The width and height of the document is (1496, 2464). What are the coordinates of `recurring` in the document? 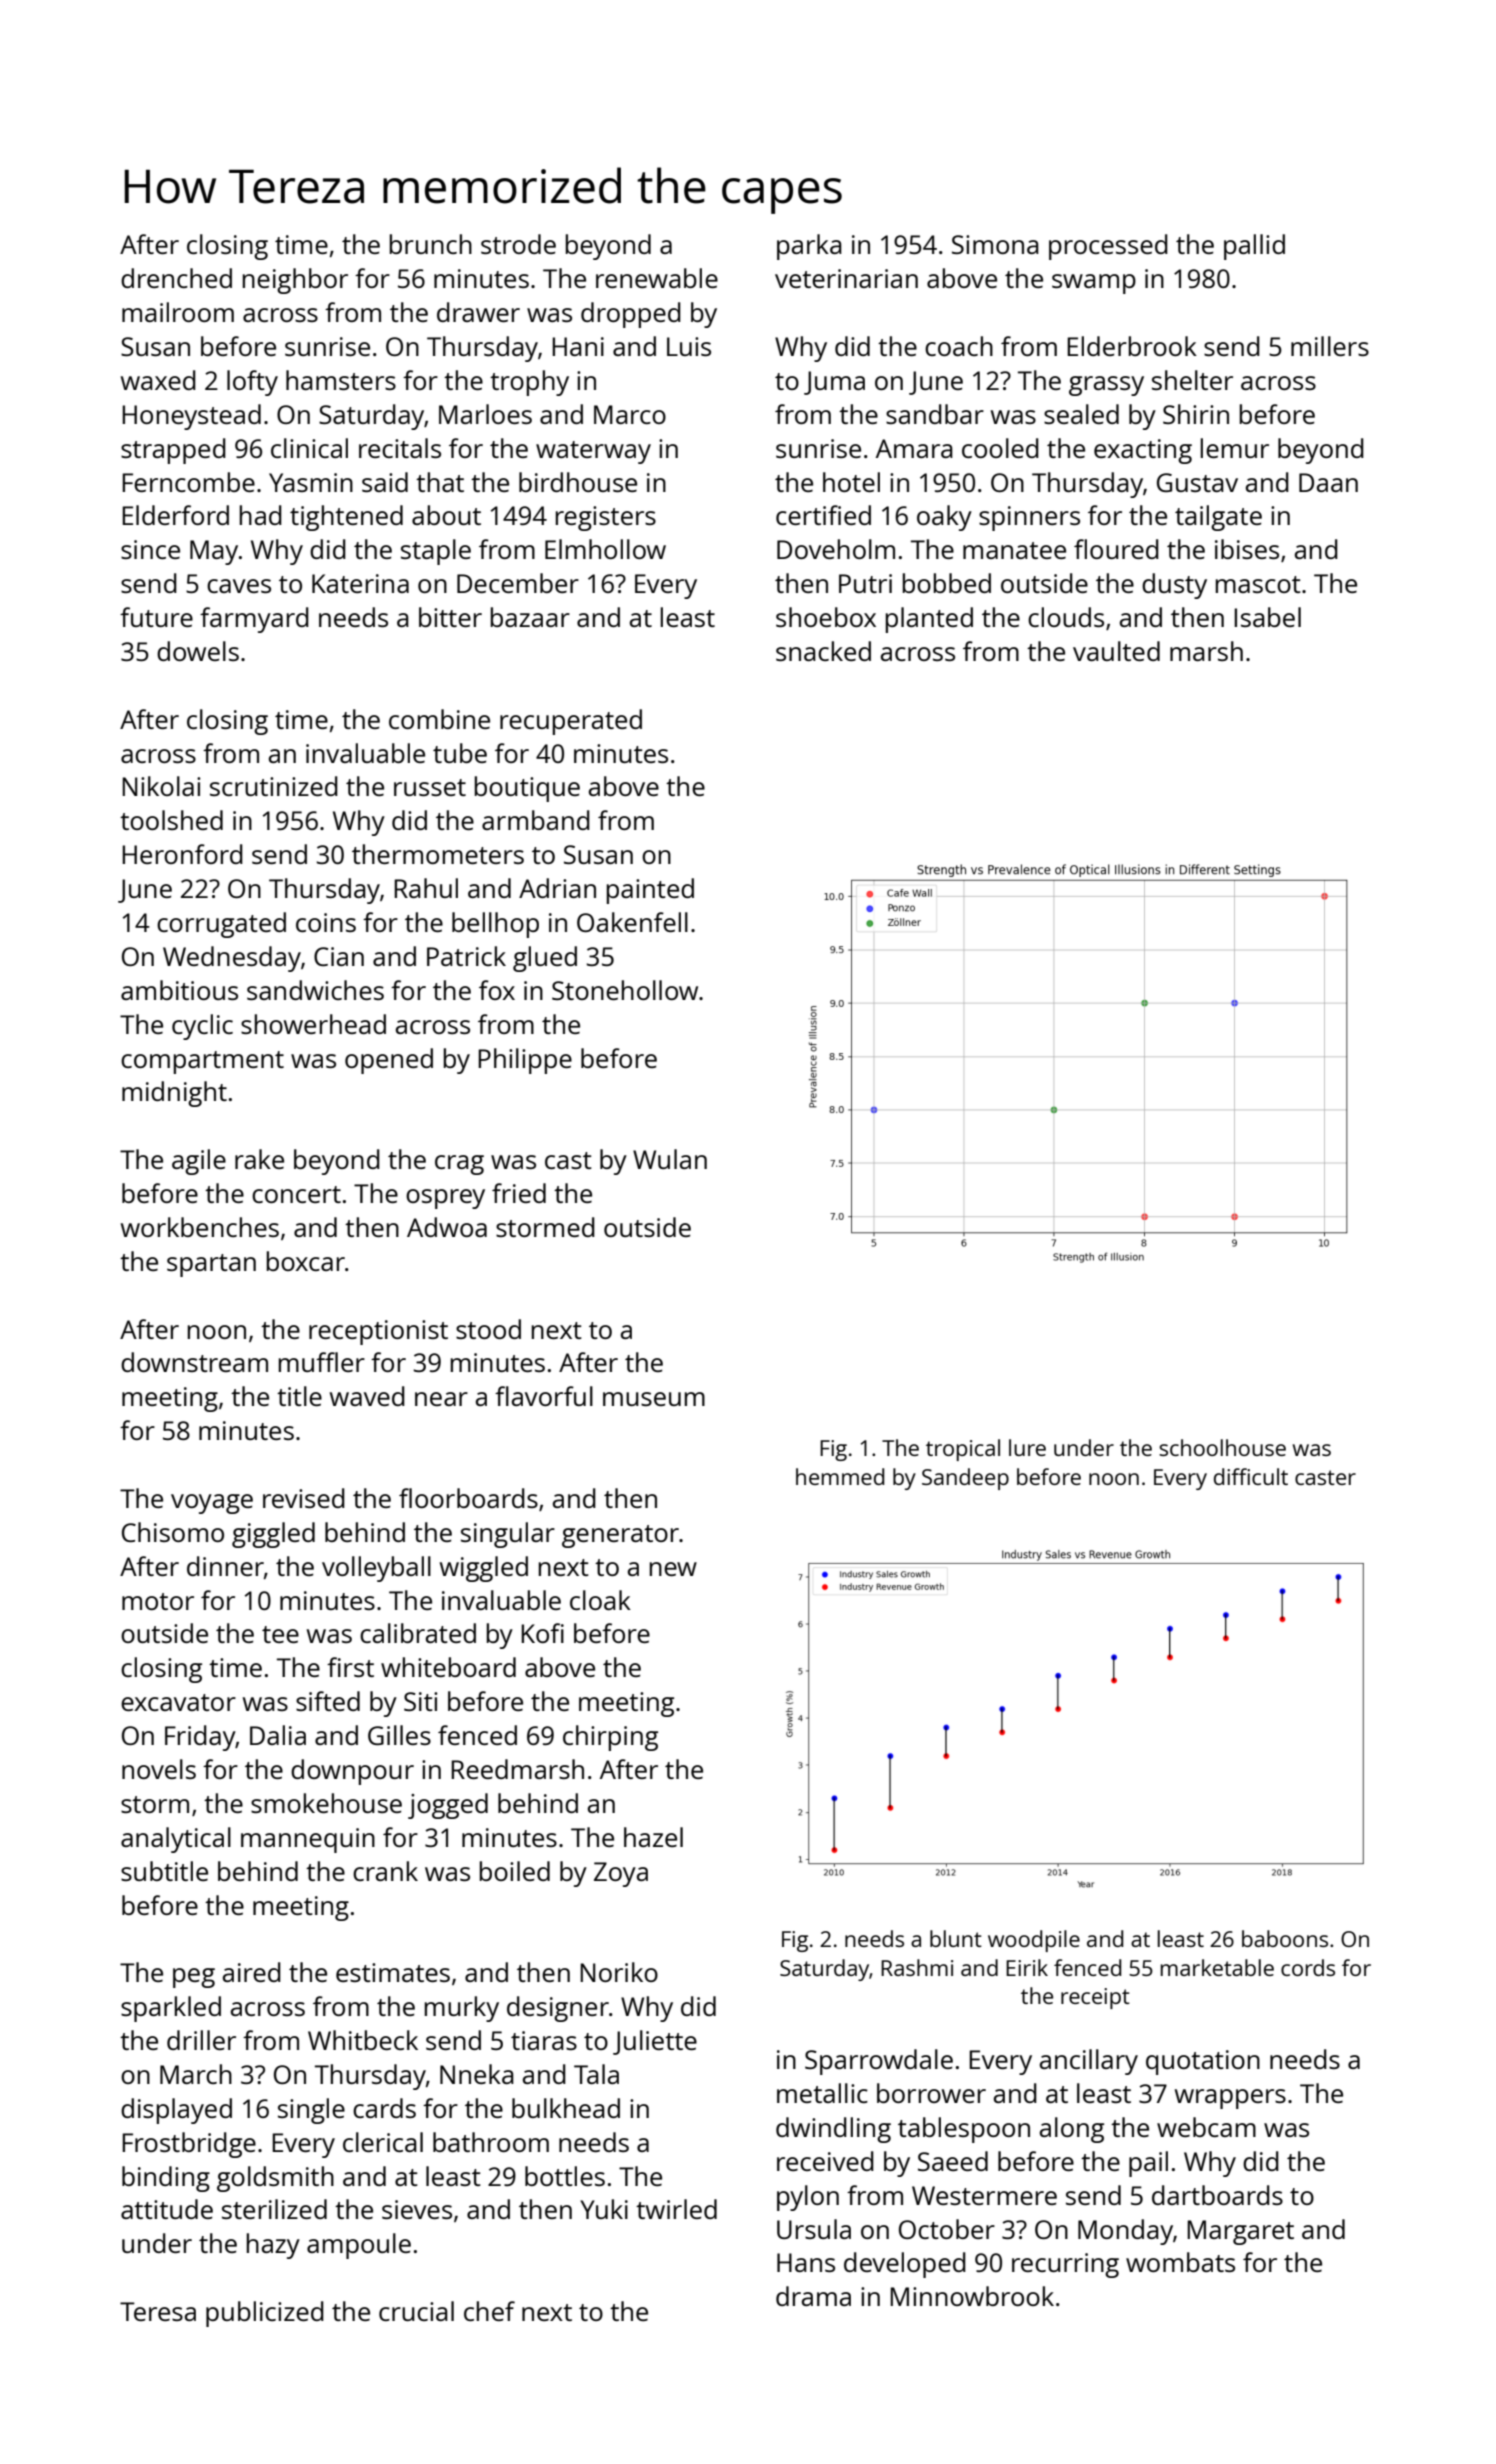 It's located at (1065, 2265).
